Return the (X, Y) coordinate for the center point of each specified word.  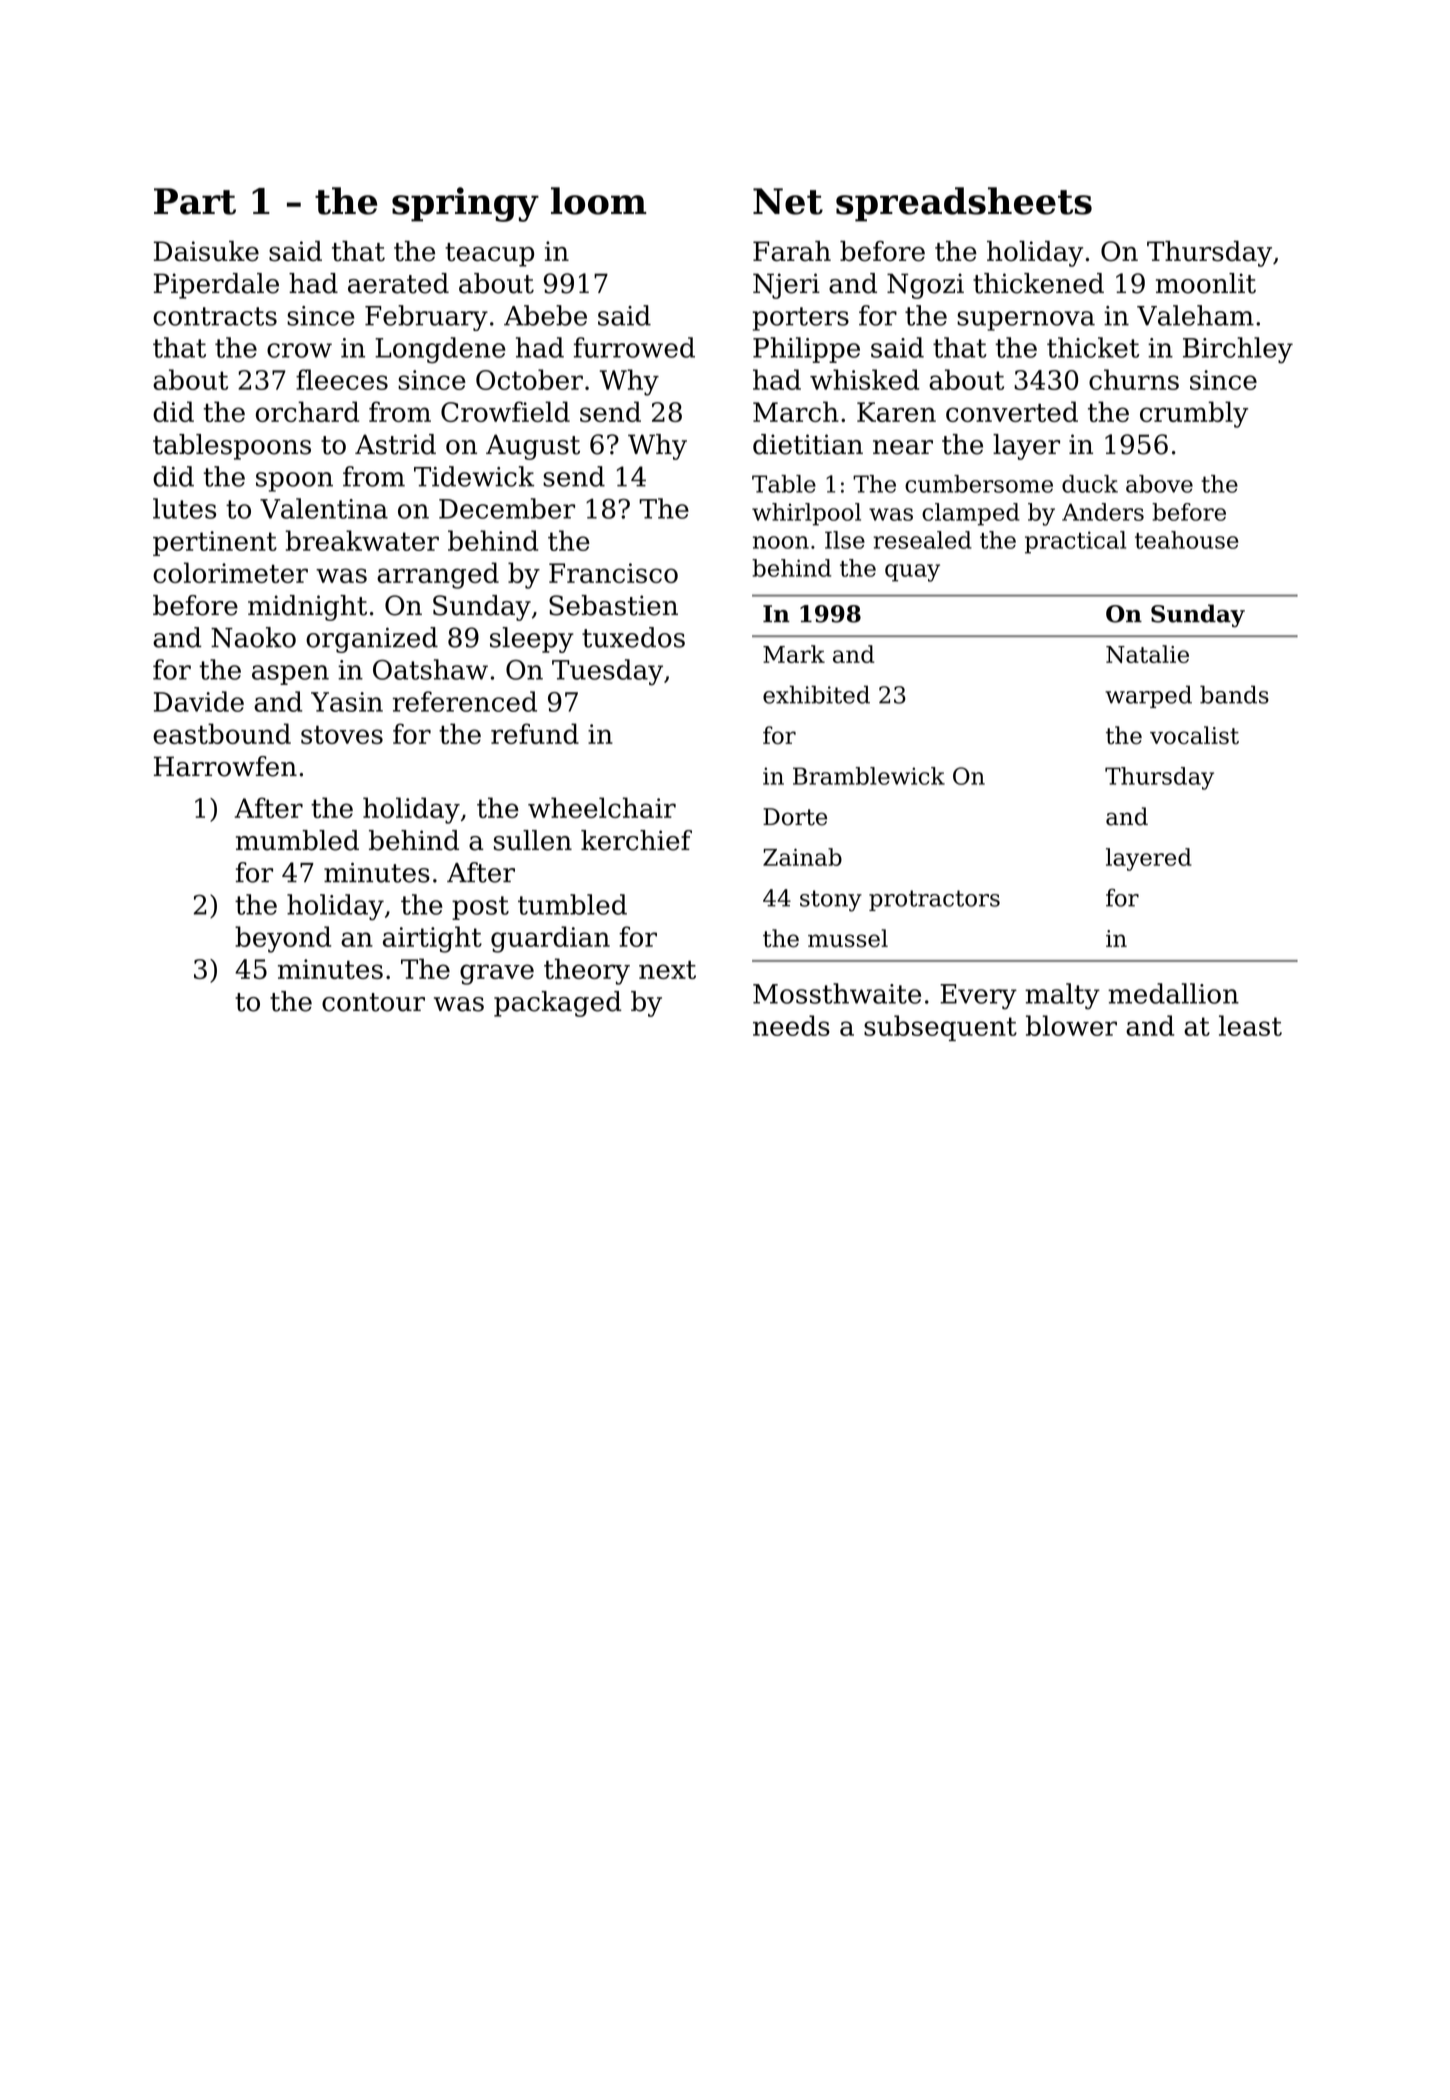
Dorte (795, 817)
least (1250, 1025)
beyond (283, 939)
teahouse (1187, 540)
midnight (307, 608)
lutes (184, 508)
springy (465, 204)
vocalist (1194, 735)
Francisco (613, 573)
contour (373, 1002)
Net (788, 201)
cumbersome (979, 484)
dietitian (808, 444)
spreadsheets (964, 204)
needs (791, 1025)
